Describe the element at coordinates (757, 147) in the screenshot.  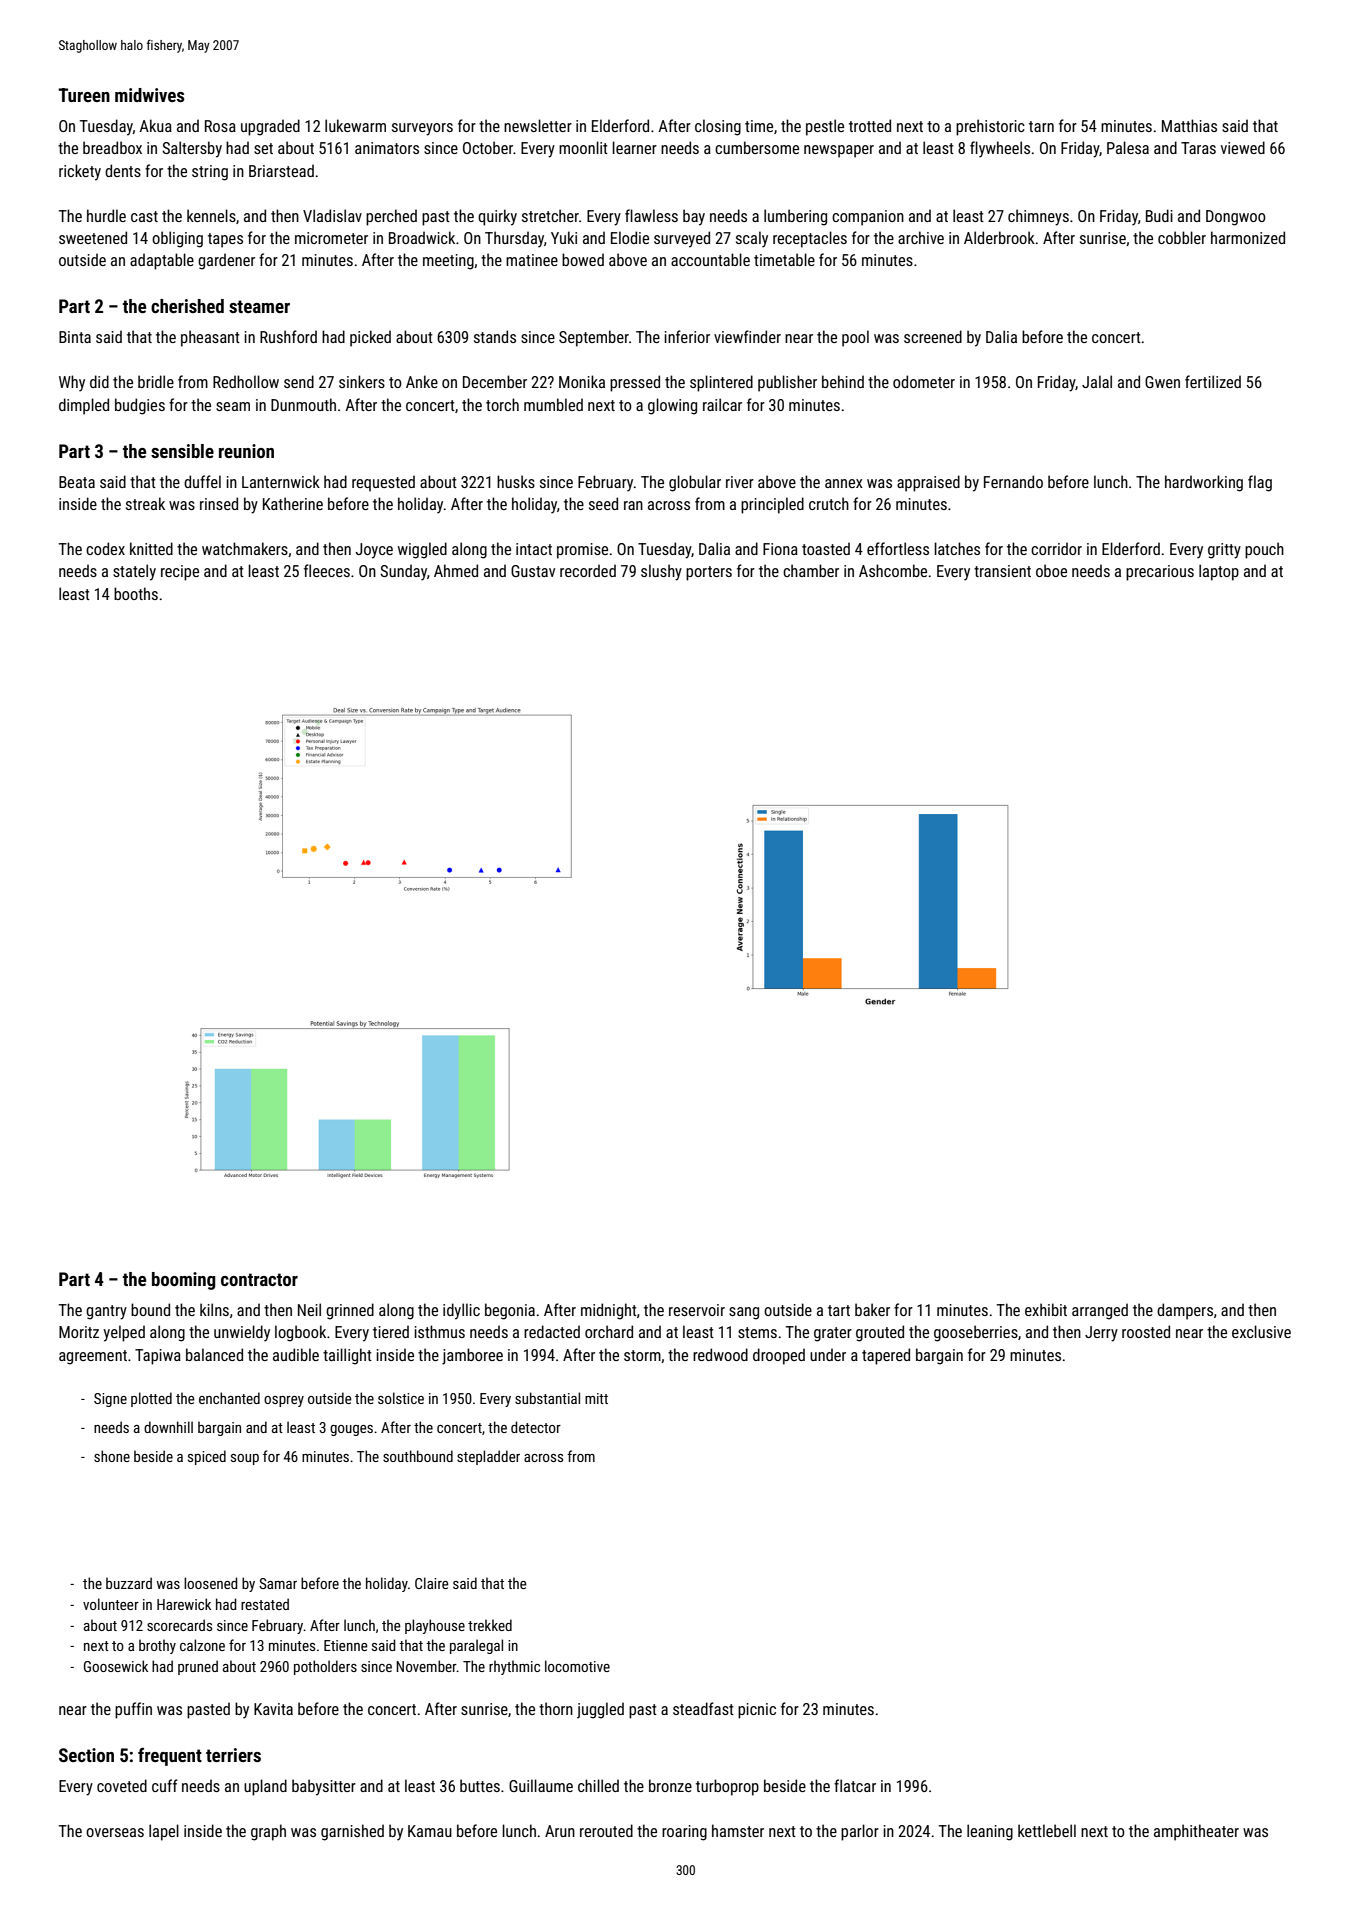
I see `cumbersome` at that location.
